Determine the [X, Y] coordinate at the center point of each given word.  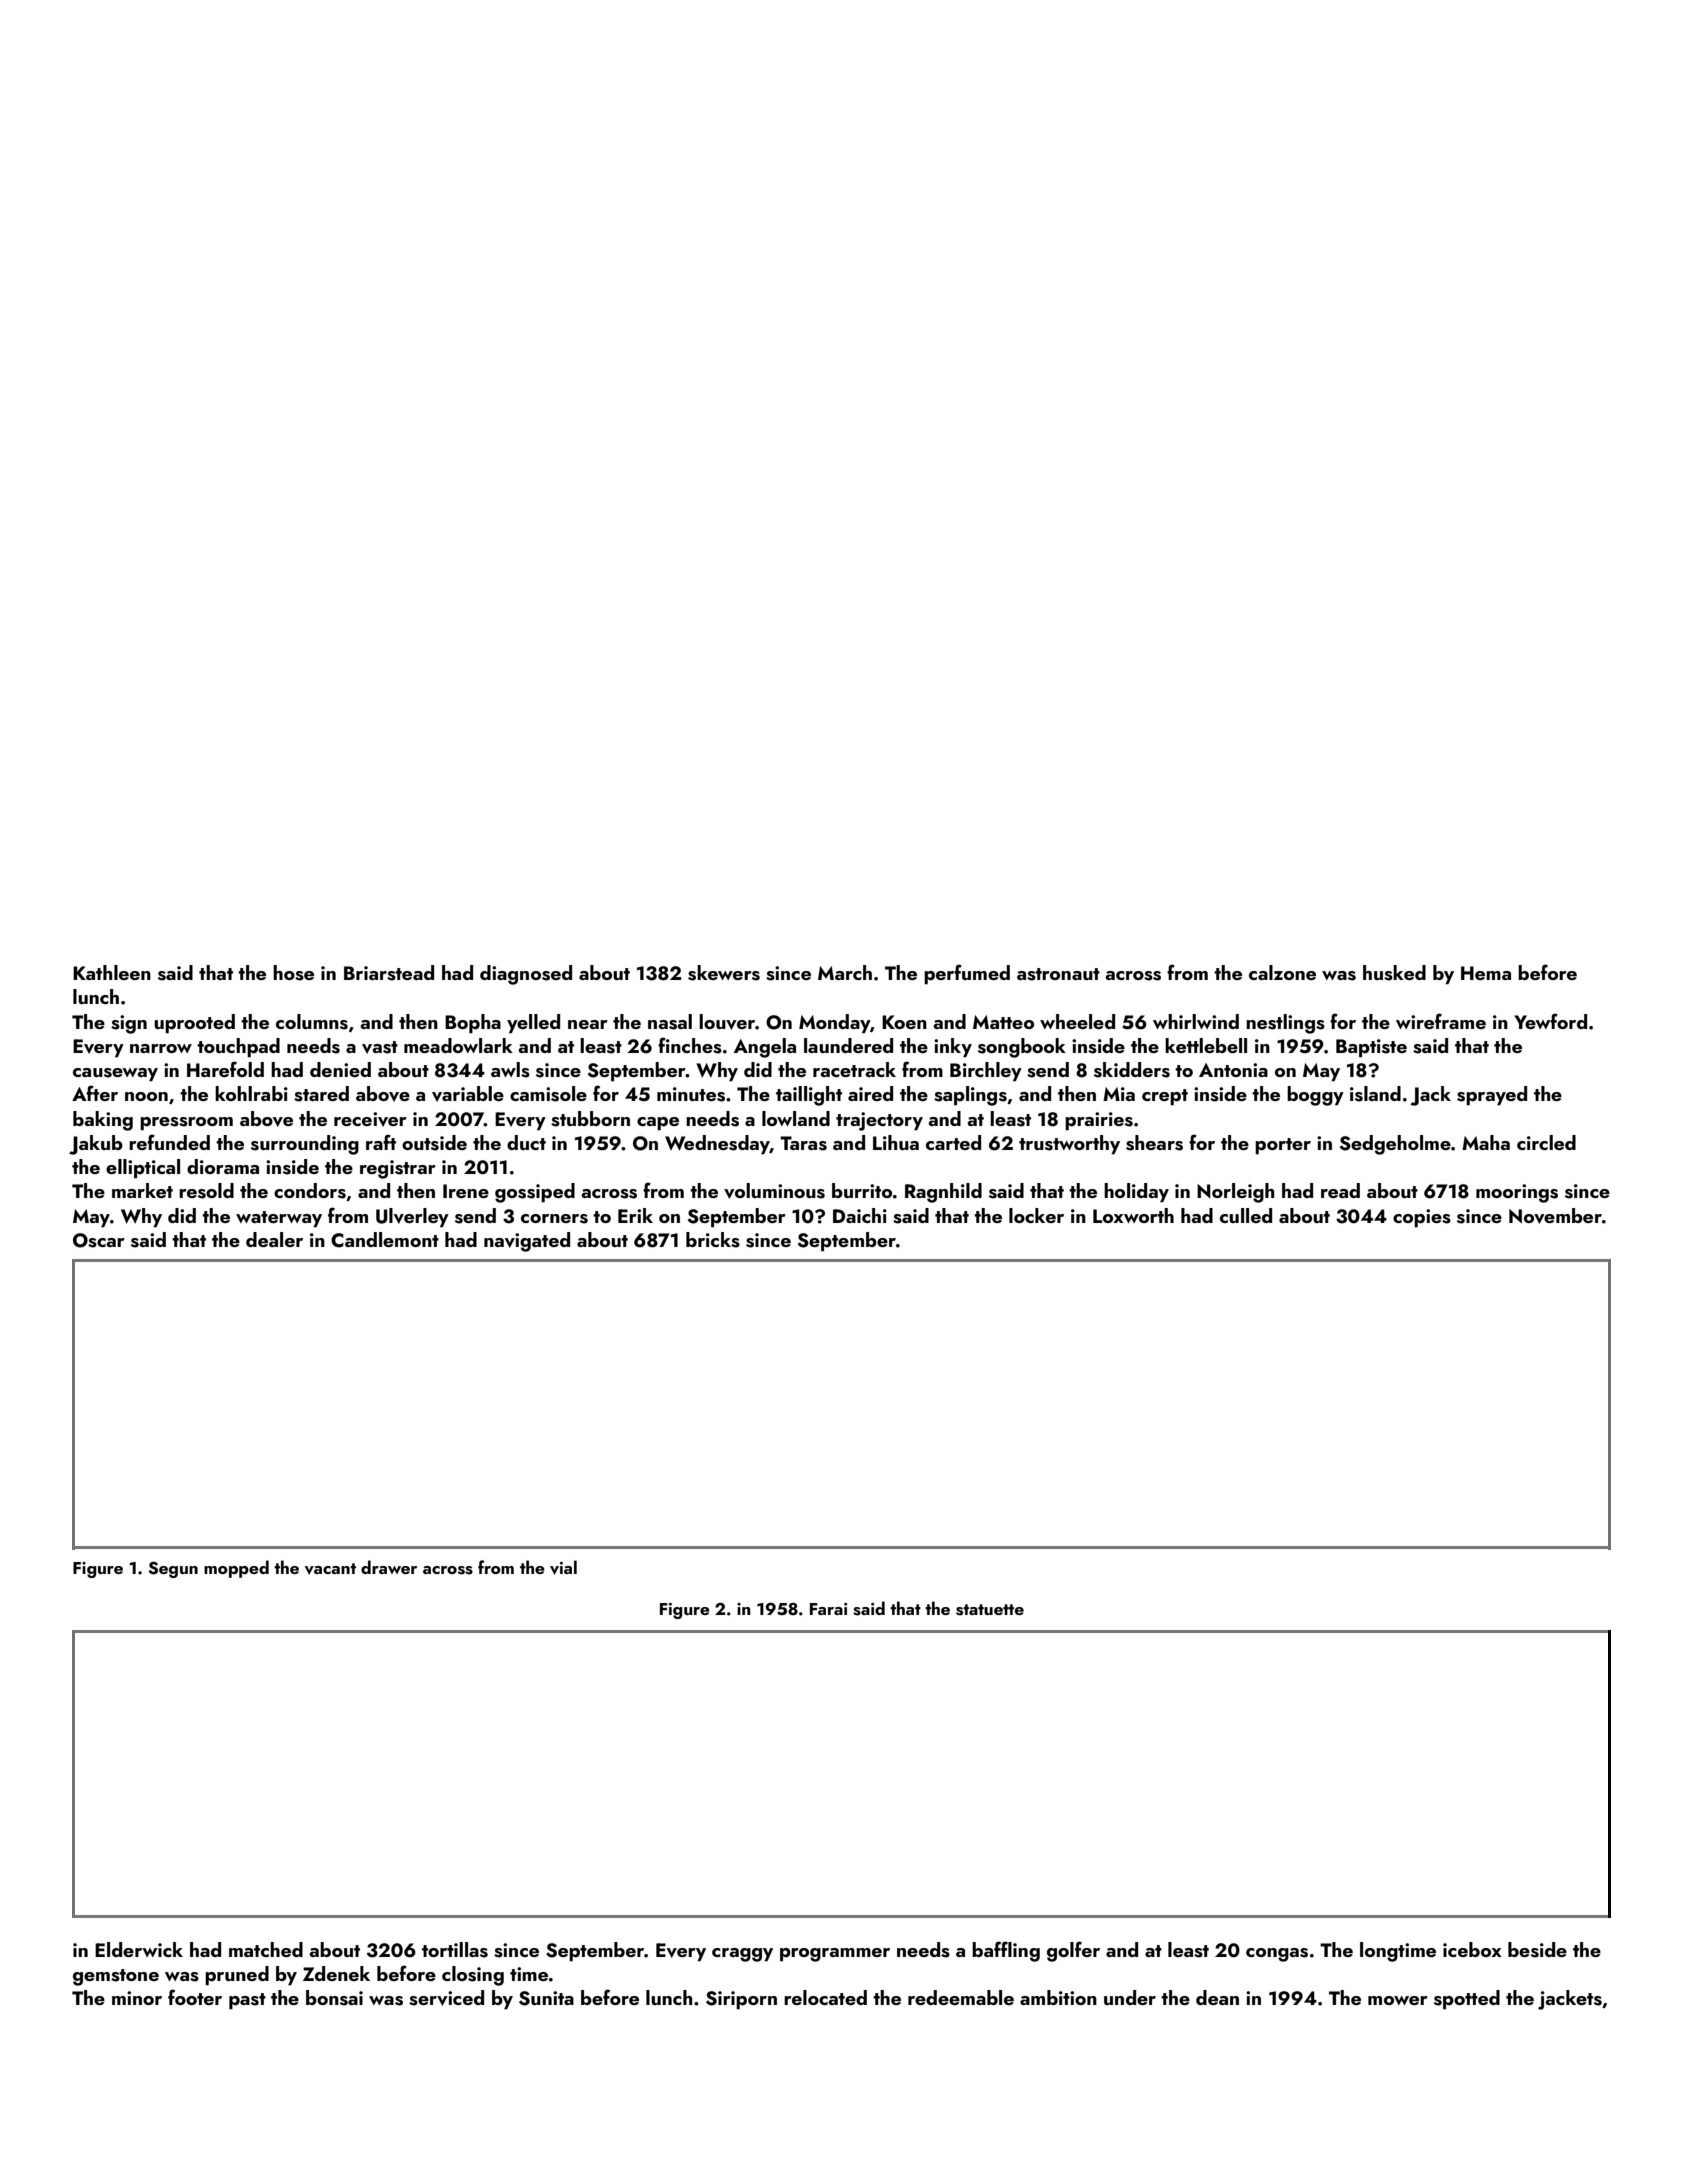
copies [1422, 1218]
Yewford [1550, 1021]
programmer [835, 1955]
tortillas [455, 1950]
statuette [990, 1610]
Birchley [986, 1072]
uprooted [194, 1024]
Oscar [99, 1240]
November [1555, 1216]
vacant [330, 1569]
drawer [389, 1567]
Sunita [546, 1998]
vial [563, 1567]
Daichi [860, 1215]
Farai [828, 1609]
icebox [1472, 1949]
